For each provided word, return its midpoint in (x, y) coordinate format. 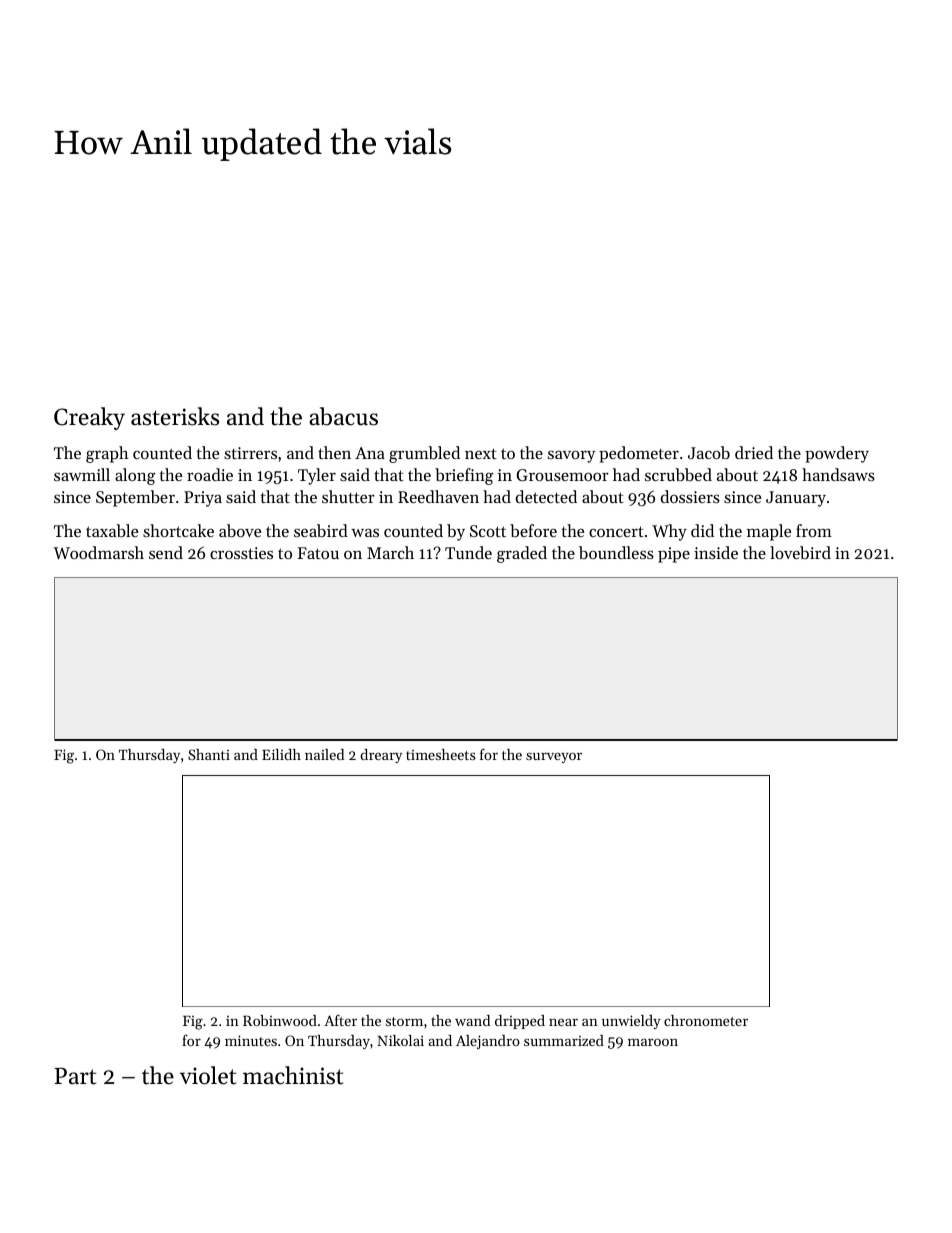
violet (208, 1075)
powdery (837, 454)
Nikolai (400, 1040)
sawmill (82, 474)
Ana (370, 453)
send (166, 552)
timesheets (441, 754)
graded (522, 554)
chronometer (706, 1020)
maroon (653, 1042)
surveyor (554, 758)
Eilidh (281, 754)
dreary (381, 756)
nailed (324, 754)
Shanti (209, 754)
